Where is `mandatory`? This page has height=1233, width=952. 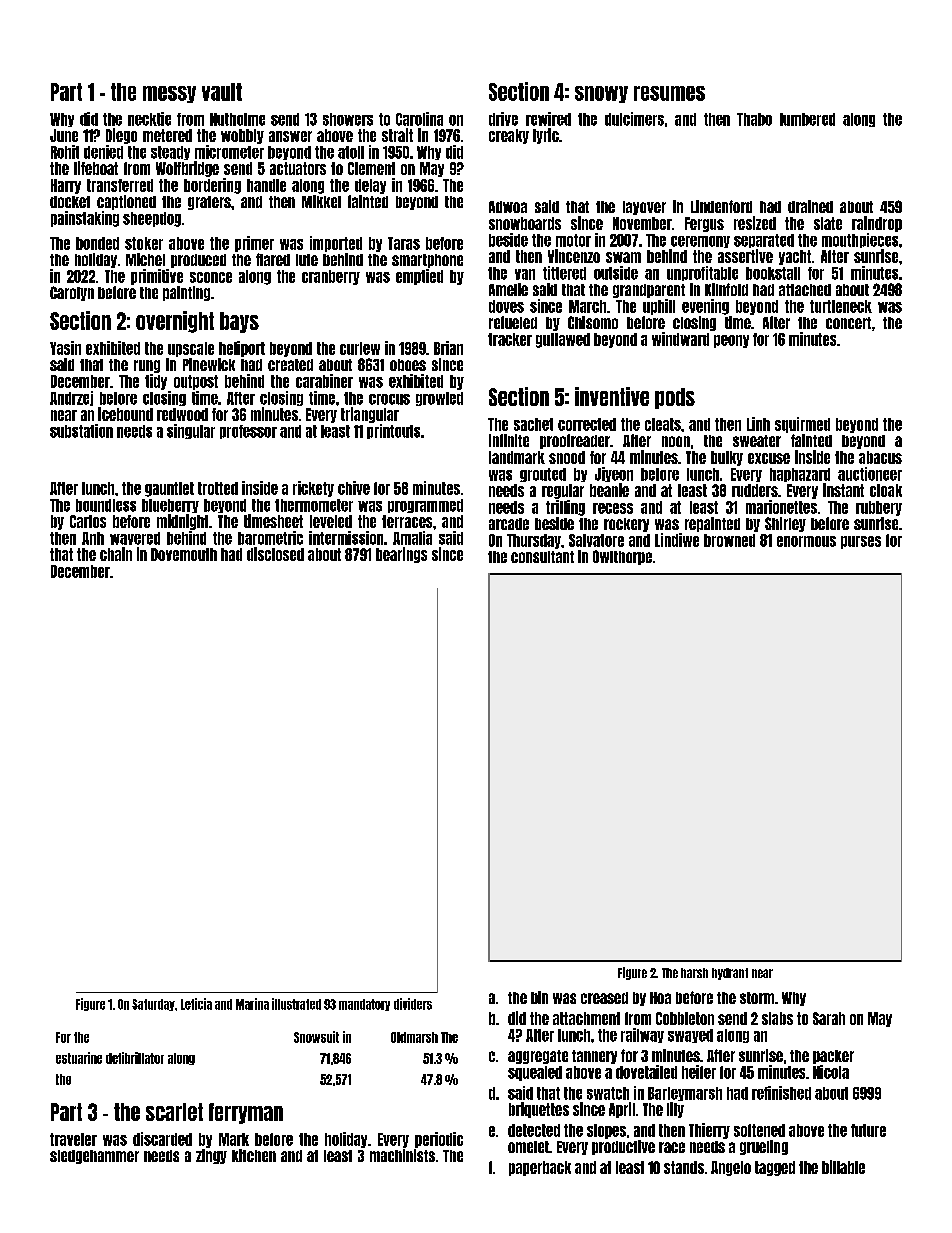
mandatory is located at coordinates (364, 1005).
